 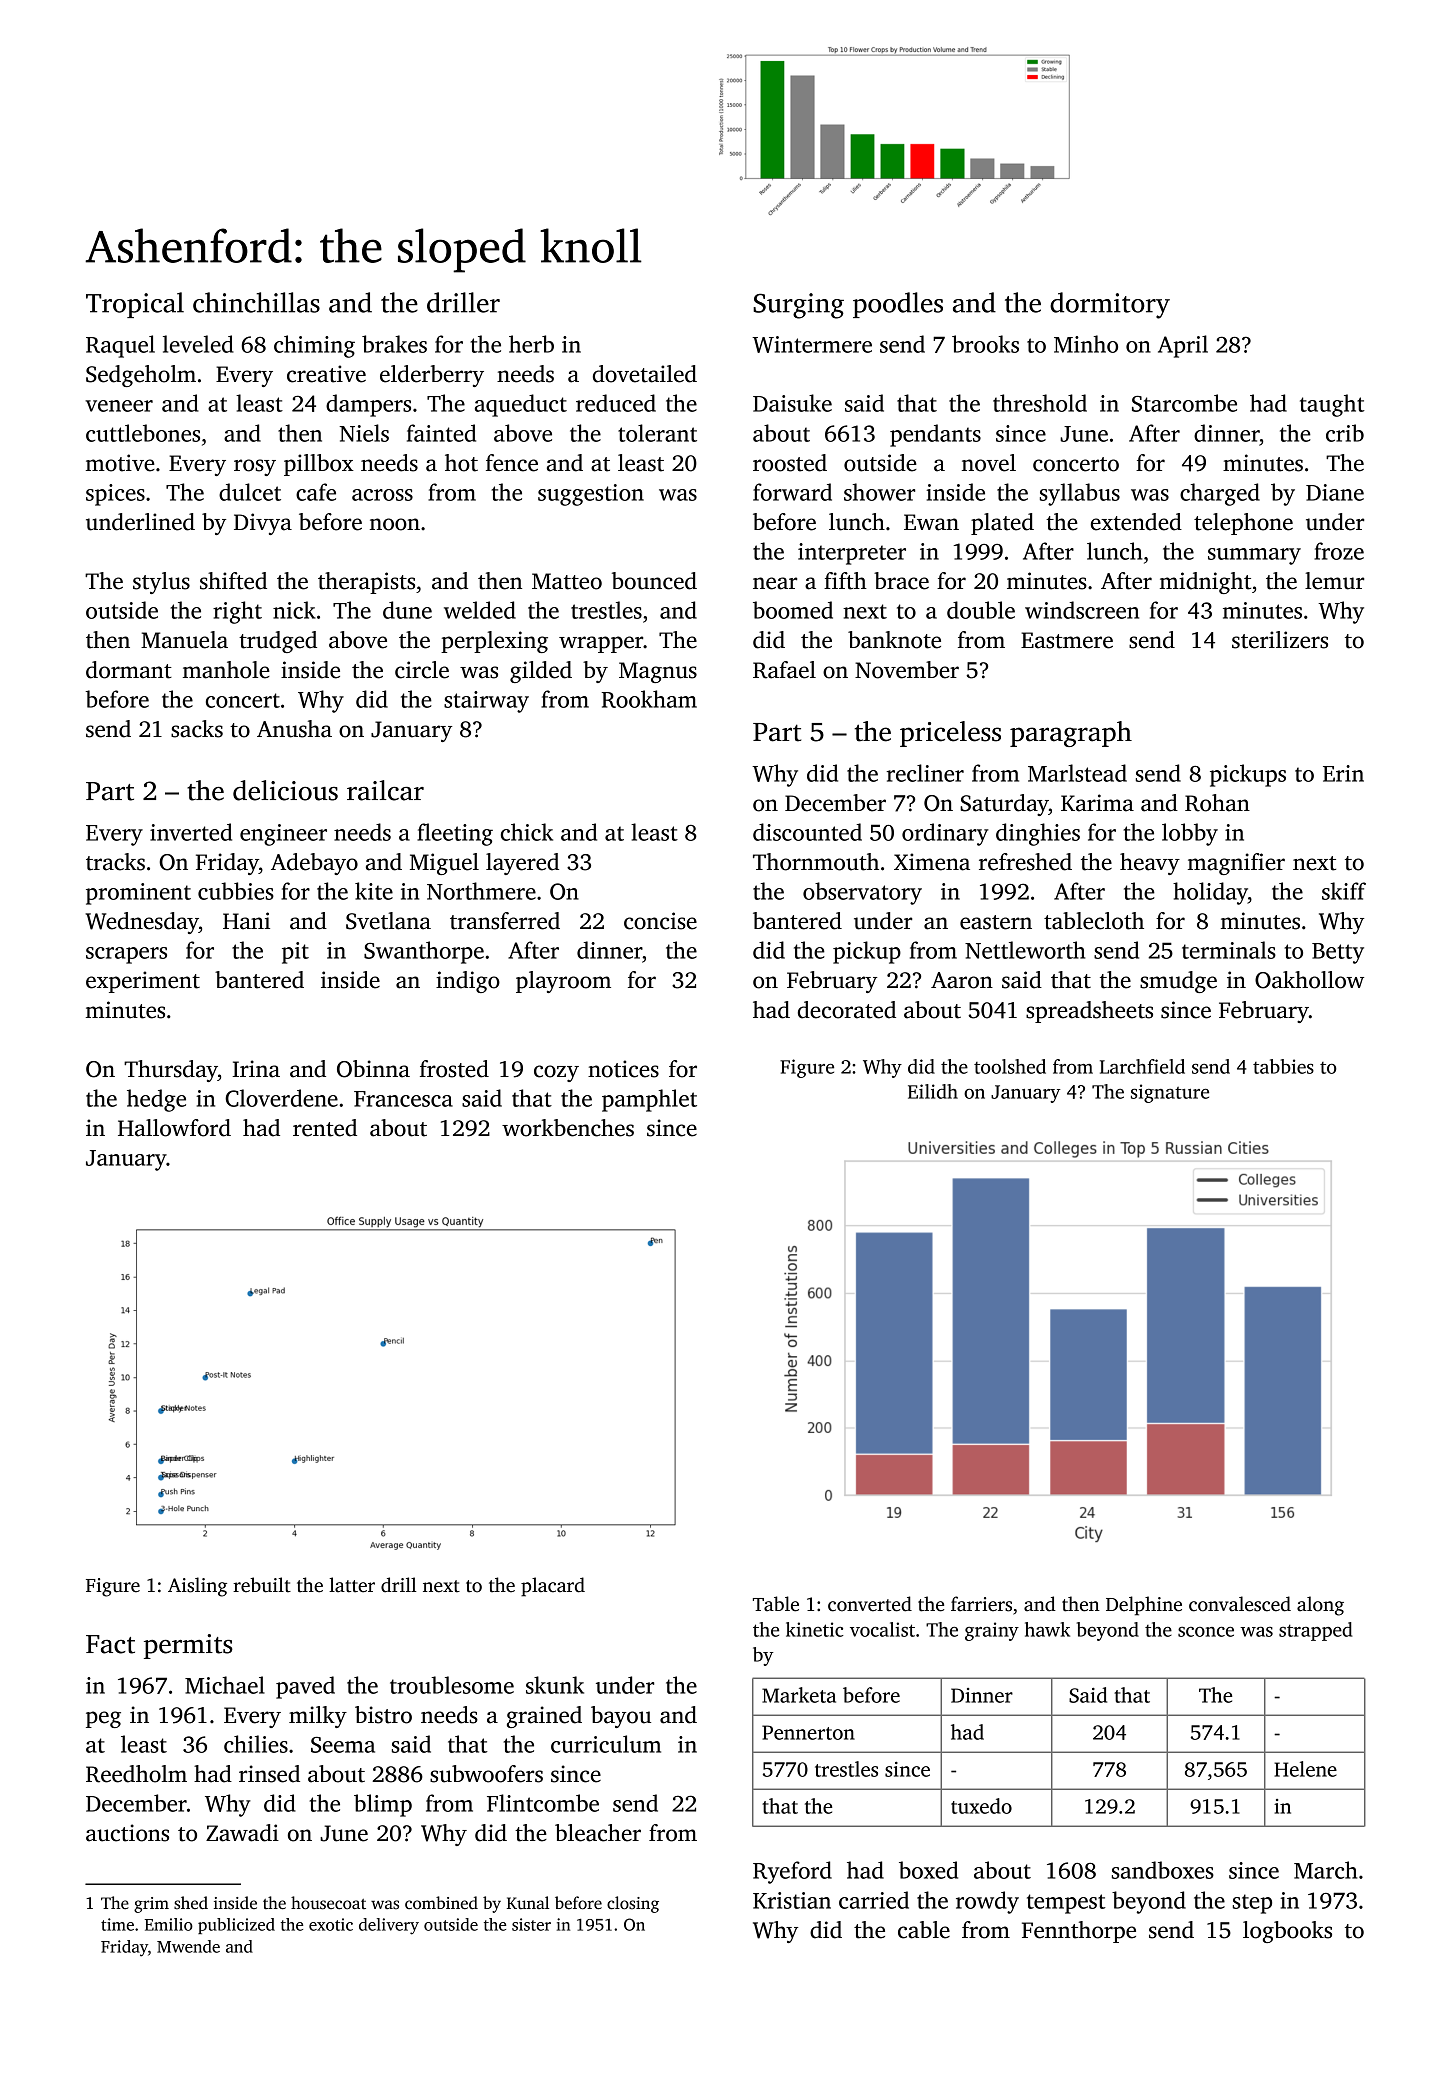 What do you see at coordinates (174, 1128) in the screenshot?
I see `Hallowford` at bounding box center [174, 1128].
